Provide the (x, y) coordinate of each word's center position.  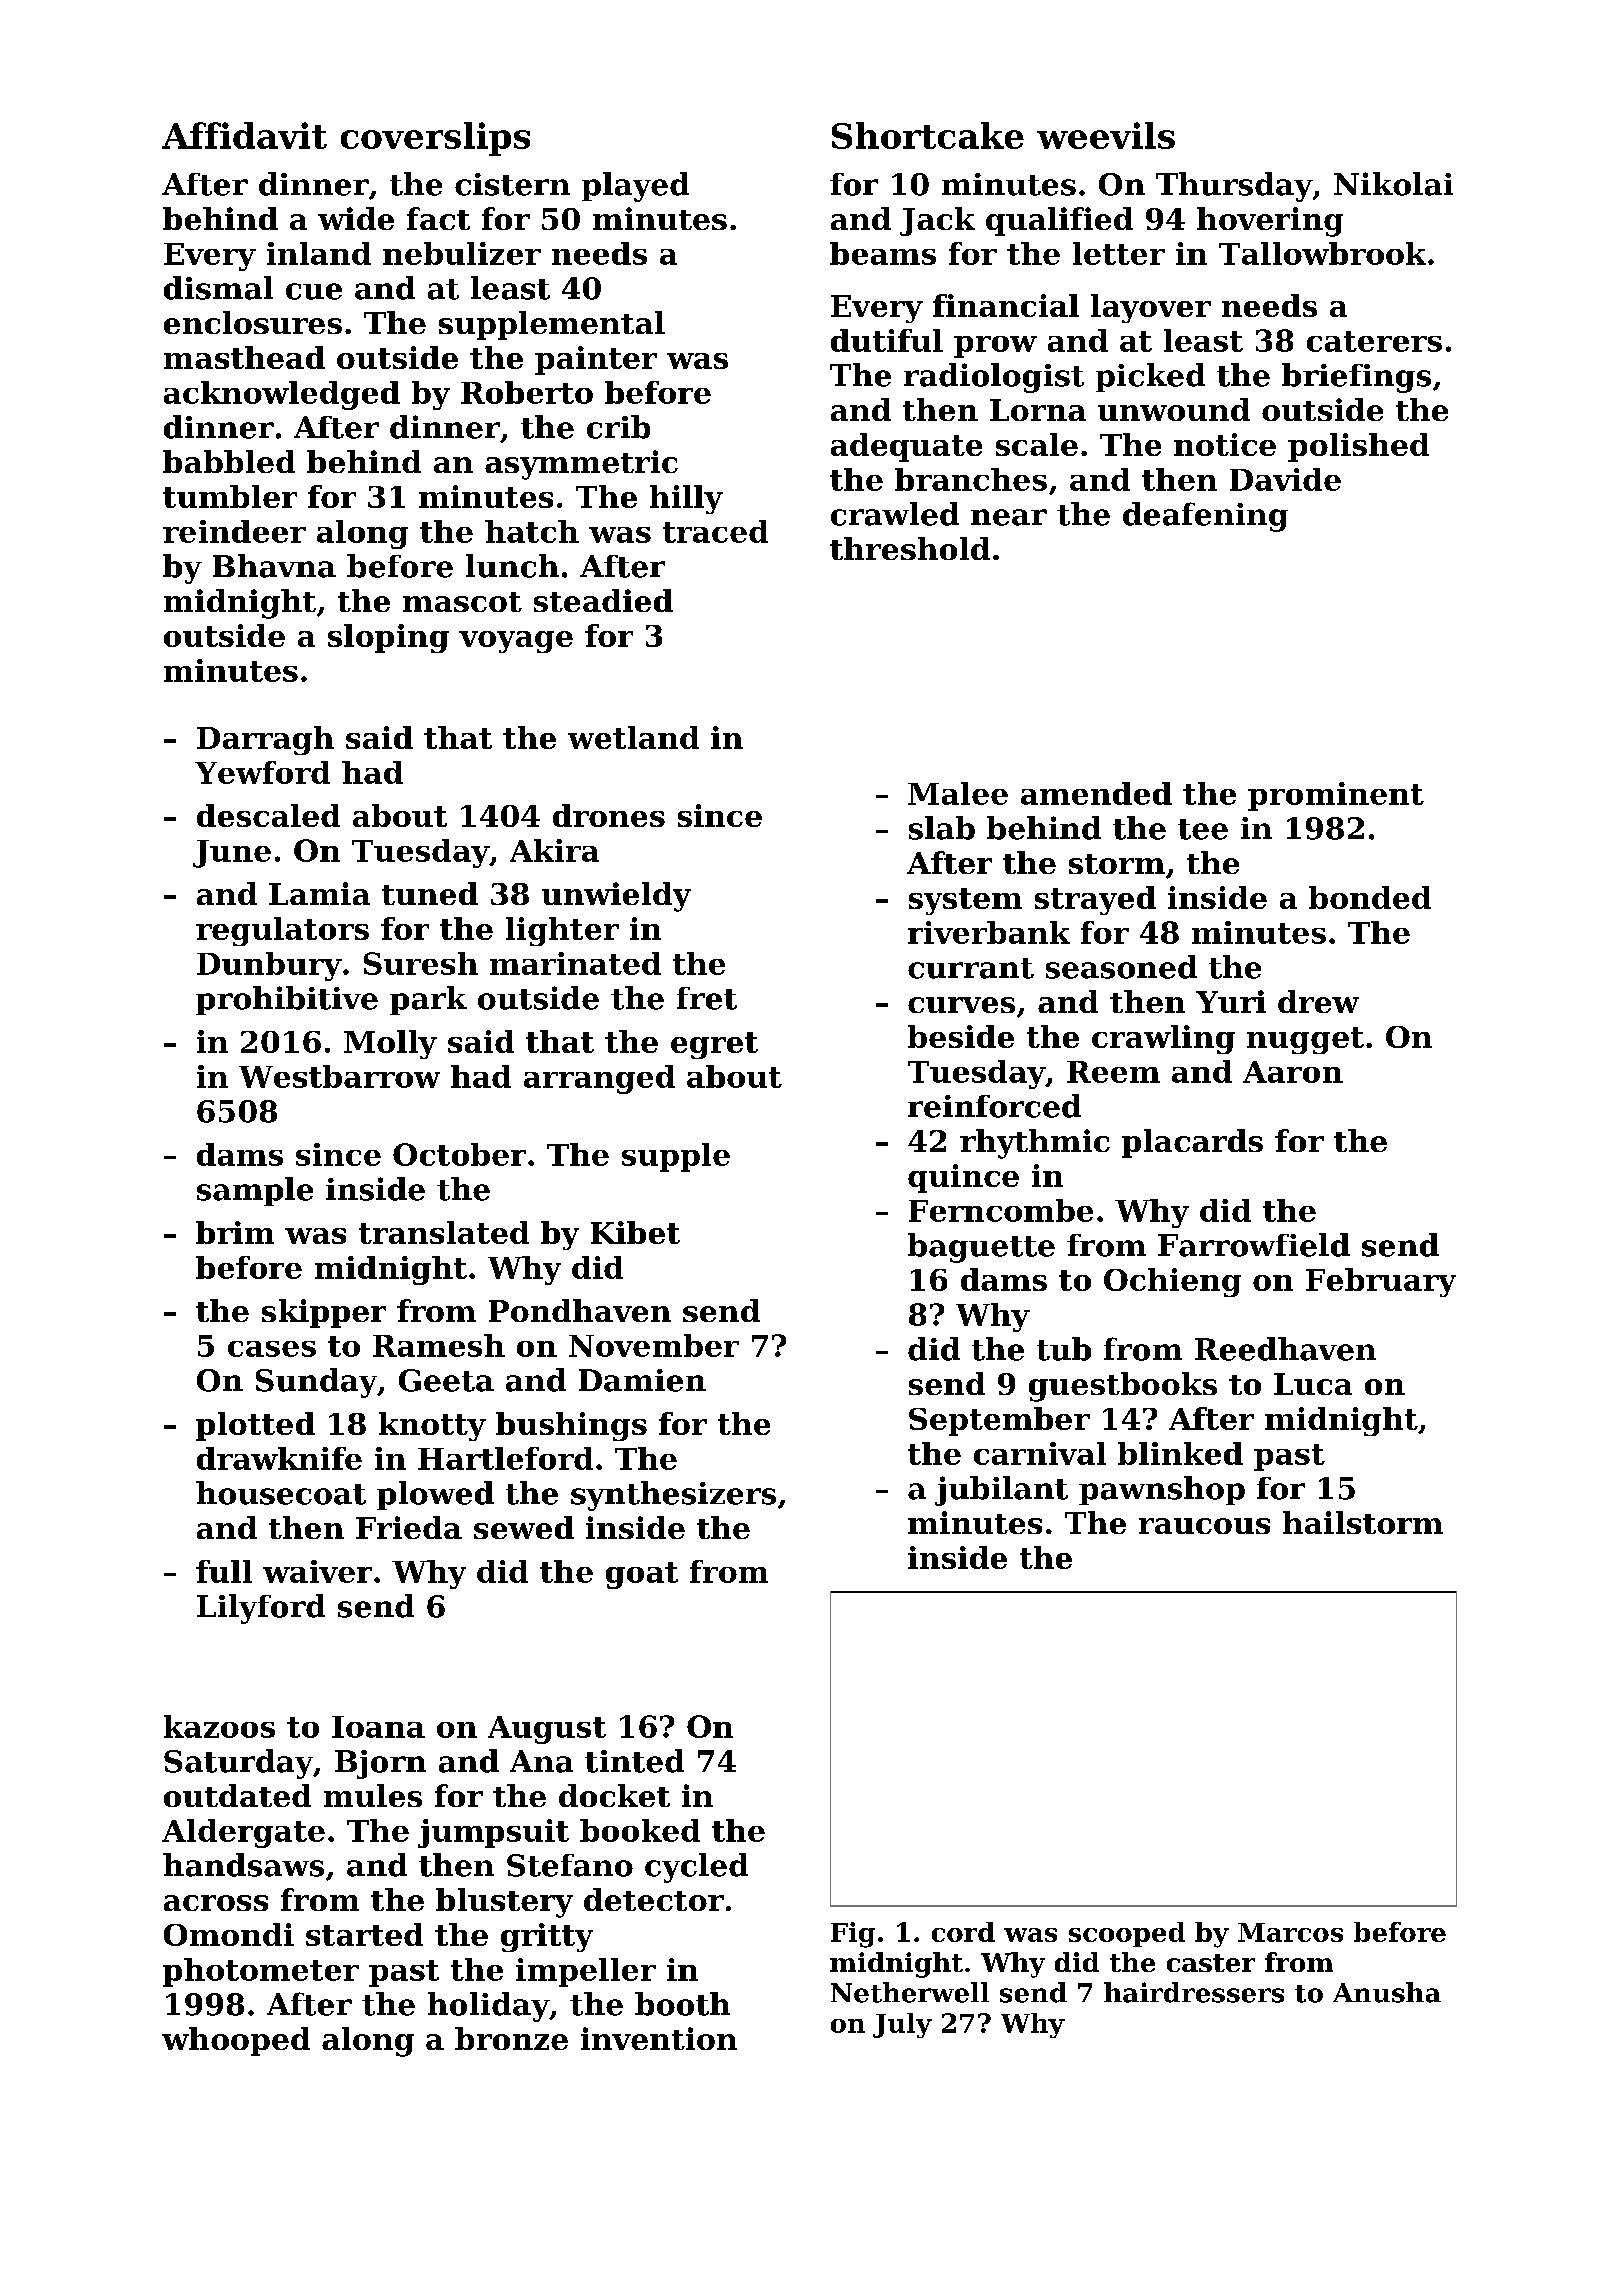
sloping (388, 638)
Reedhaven (1285, 1349)
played (635, 187)
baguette (981, 1248)
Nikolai (1393, 184)
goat (642, 1575)
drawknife (279, 1458)
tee (1203, 829)
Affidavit (244, 135)
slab (942, 828)
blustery (504, 1903)
